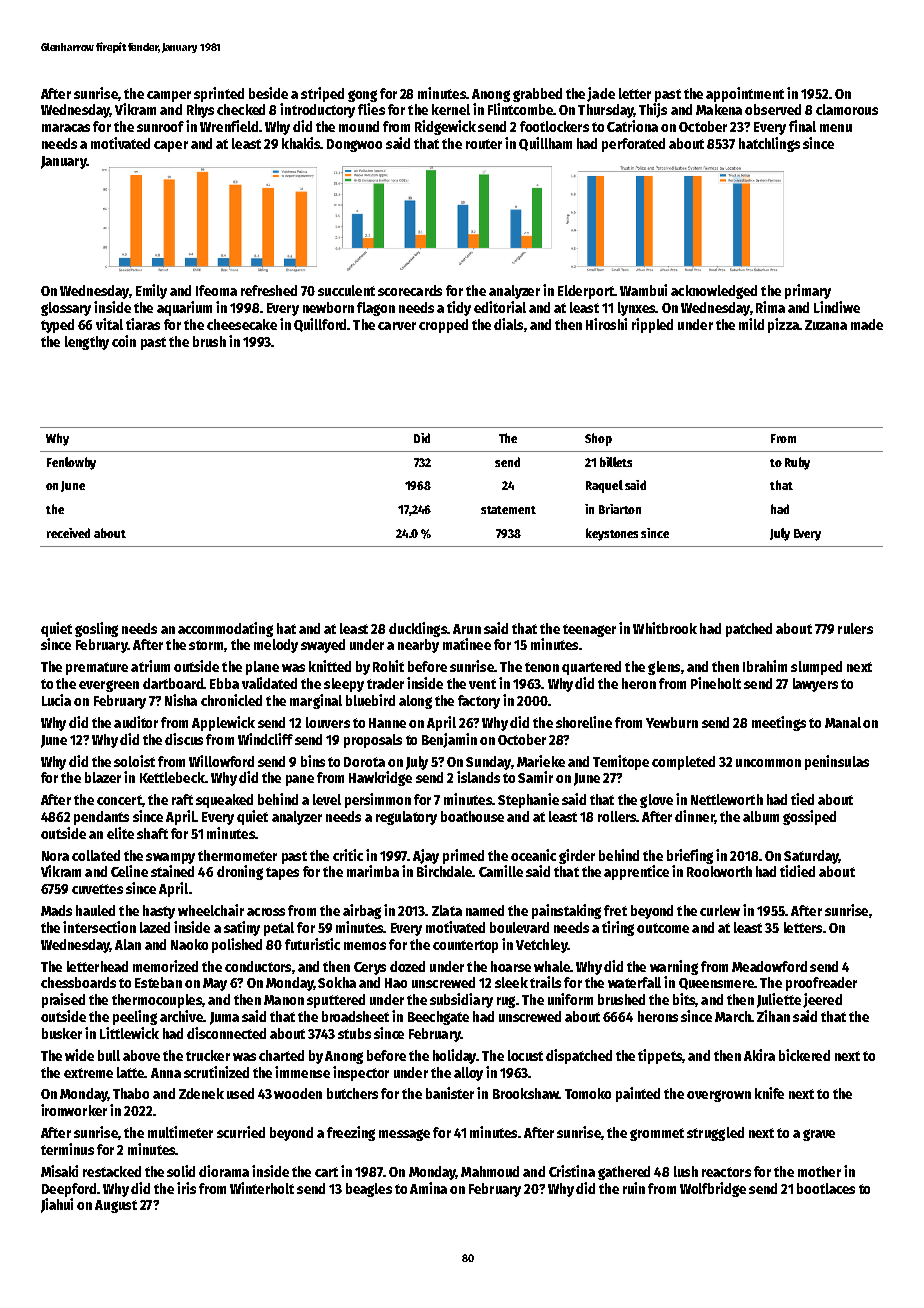 Image resolution: width=924 pixels, height=1308 pixels. Describe the element at coordinates (508, 510) in the image. I see `statement` at that location.
